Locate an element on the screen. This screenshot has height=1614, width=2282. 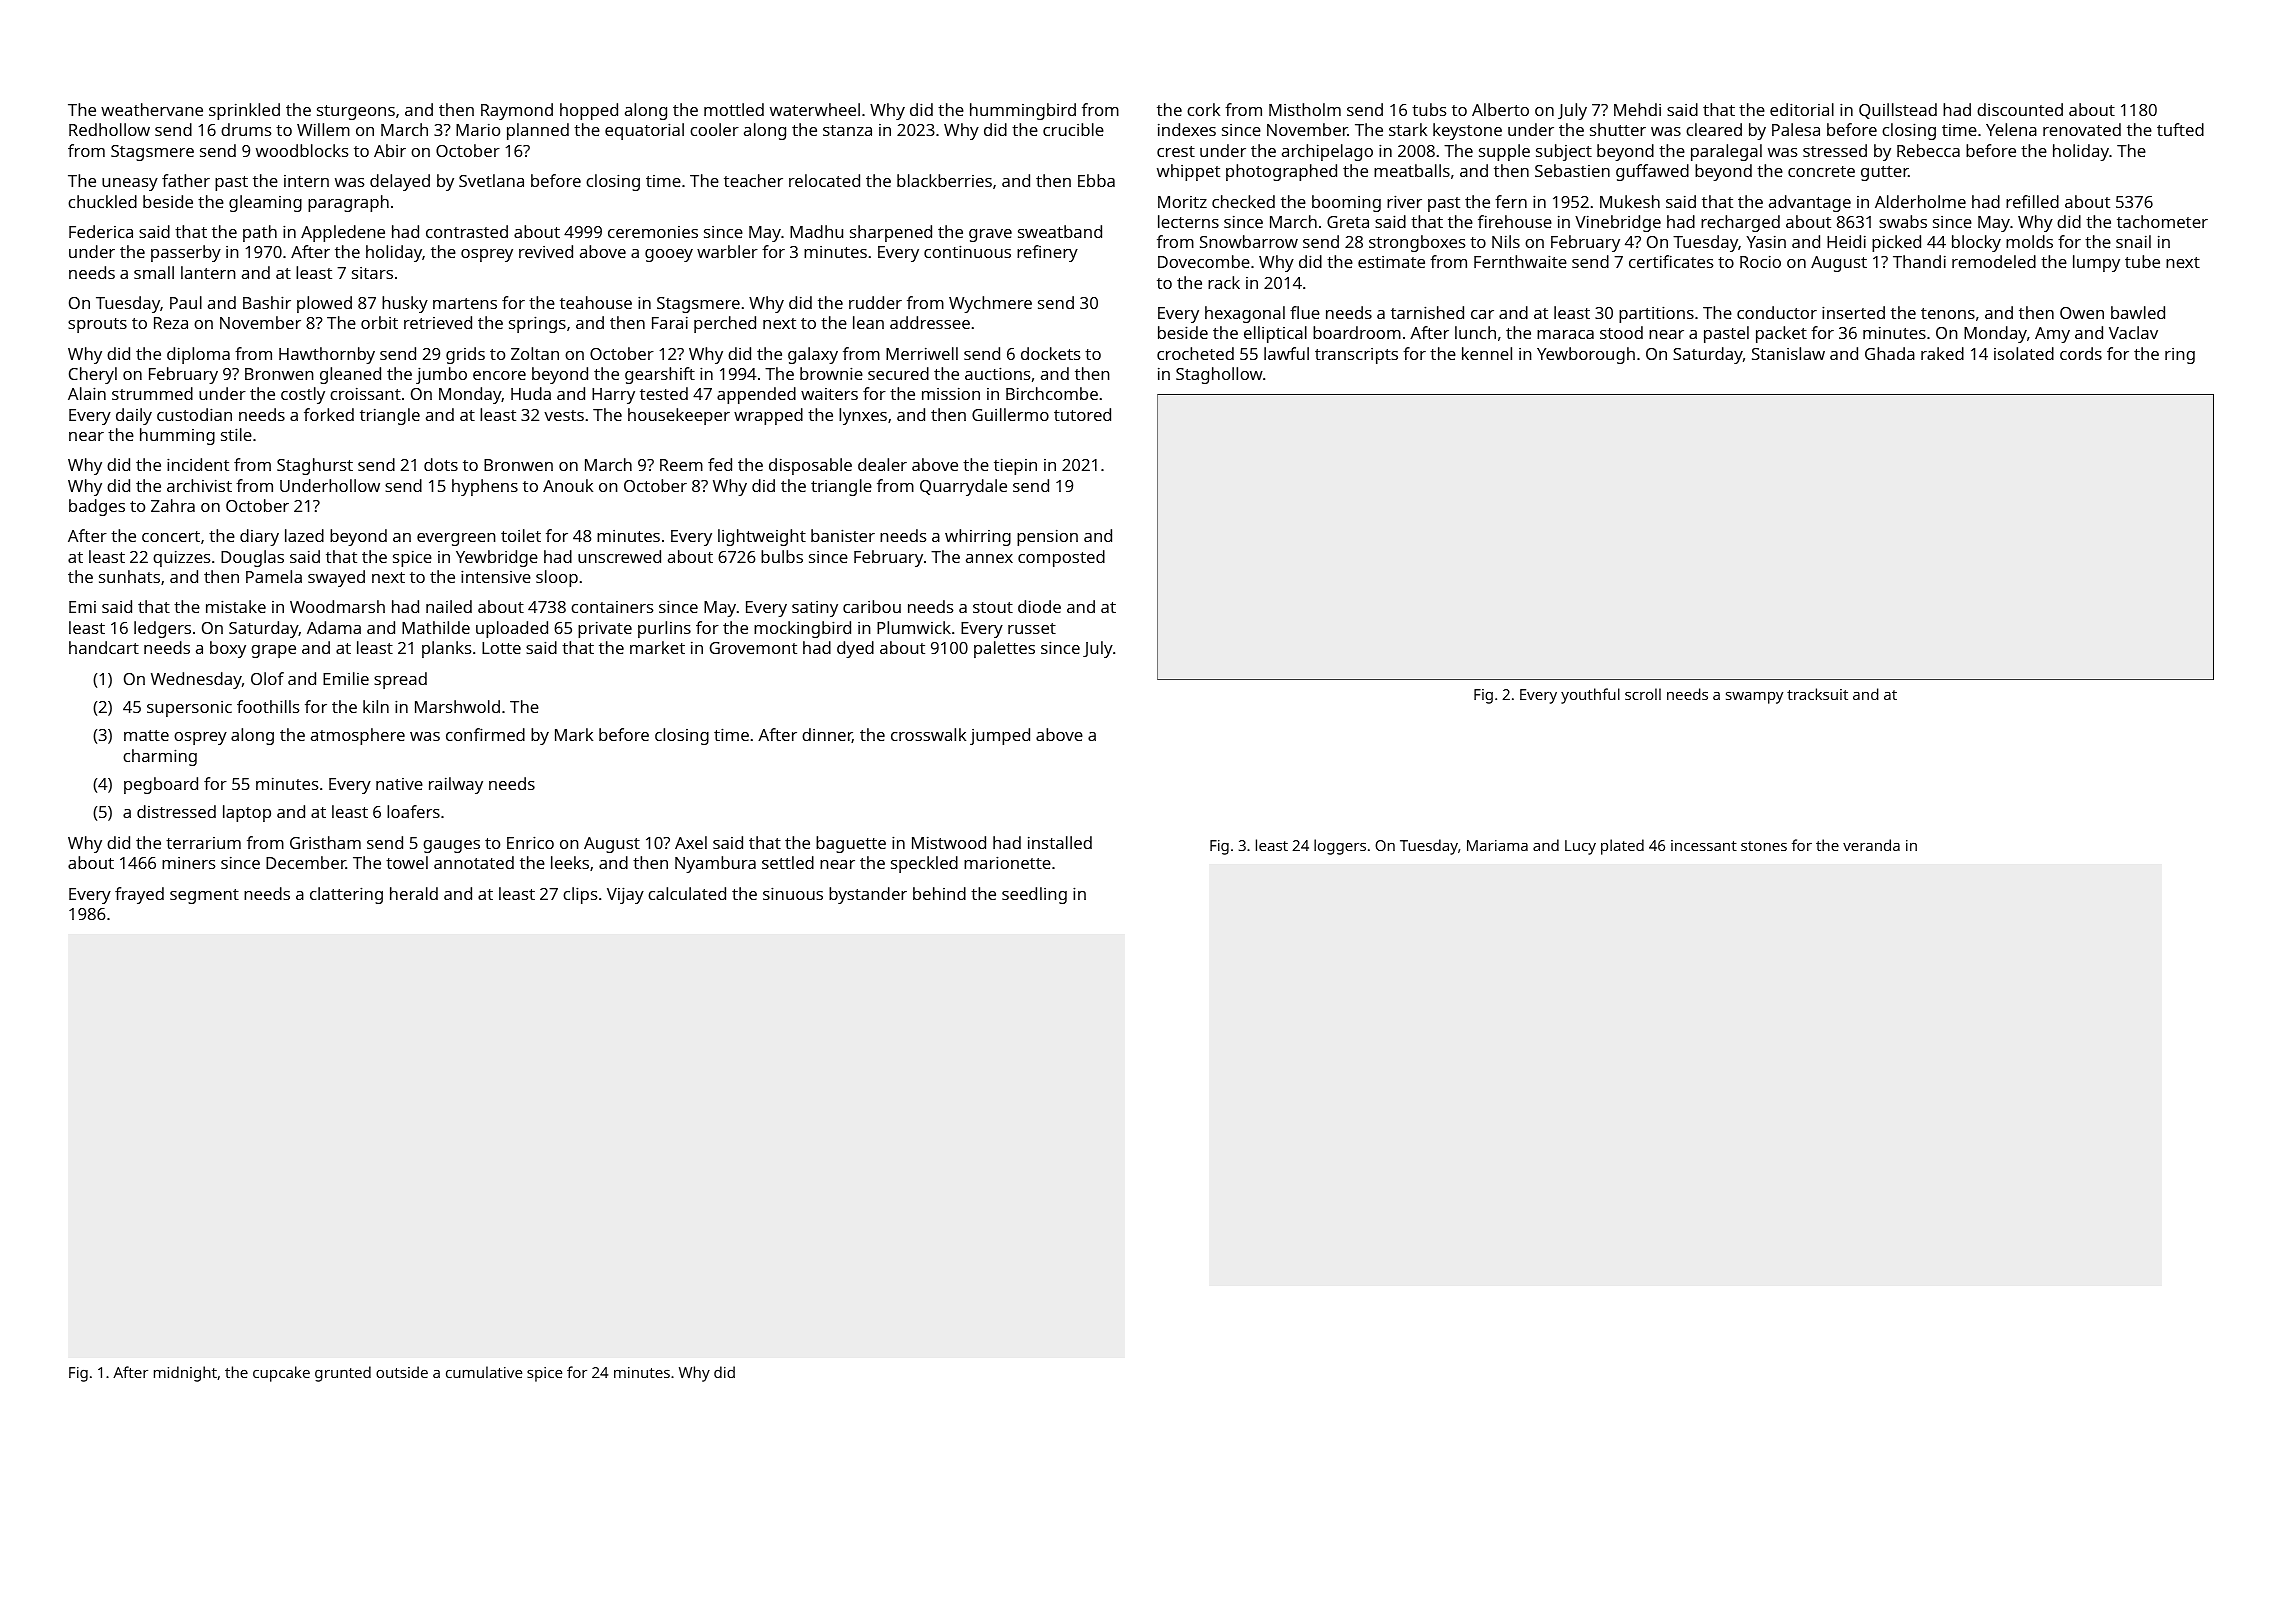
Abir is located at coordinates (390, 150).
